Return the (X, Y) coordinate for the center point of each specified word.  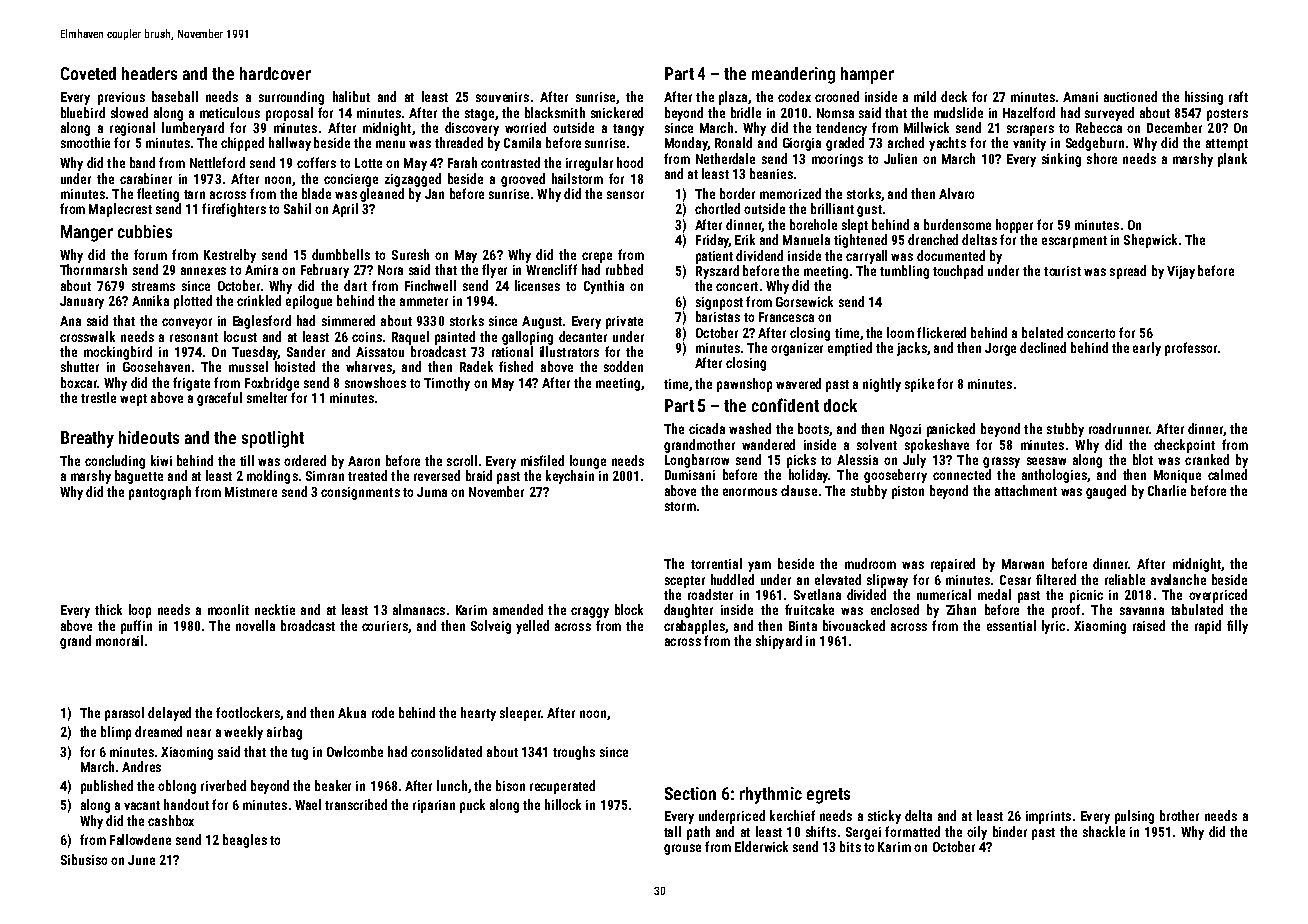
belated (1042, 332)
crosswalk (87, 336)
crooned (837, 96)
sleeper (520, 714)
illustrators (569, 351)
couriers (385, 626)
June (141, 860)
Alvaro (956, 193)
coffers (316, 162)
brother (1179, 815)
